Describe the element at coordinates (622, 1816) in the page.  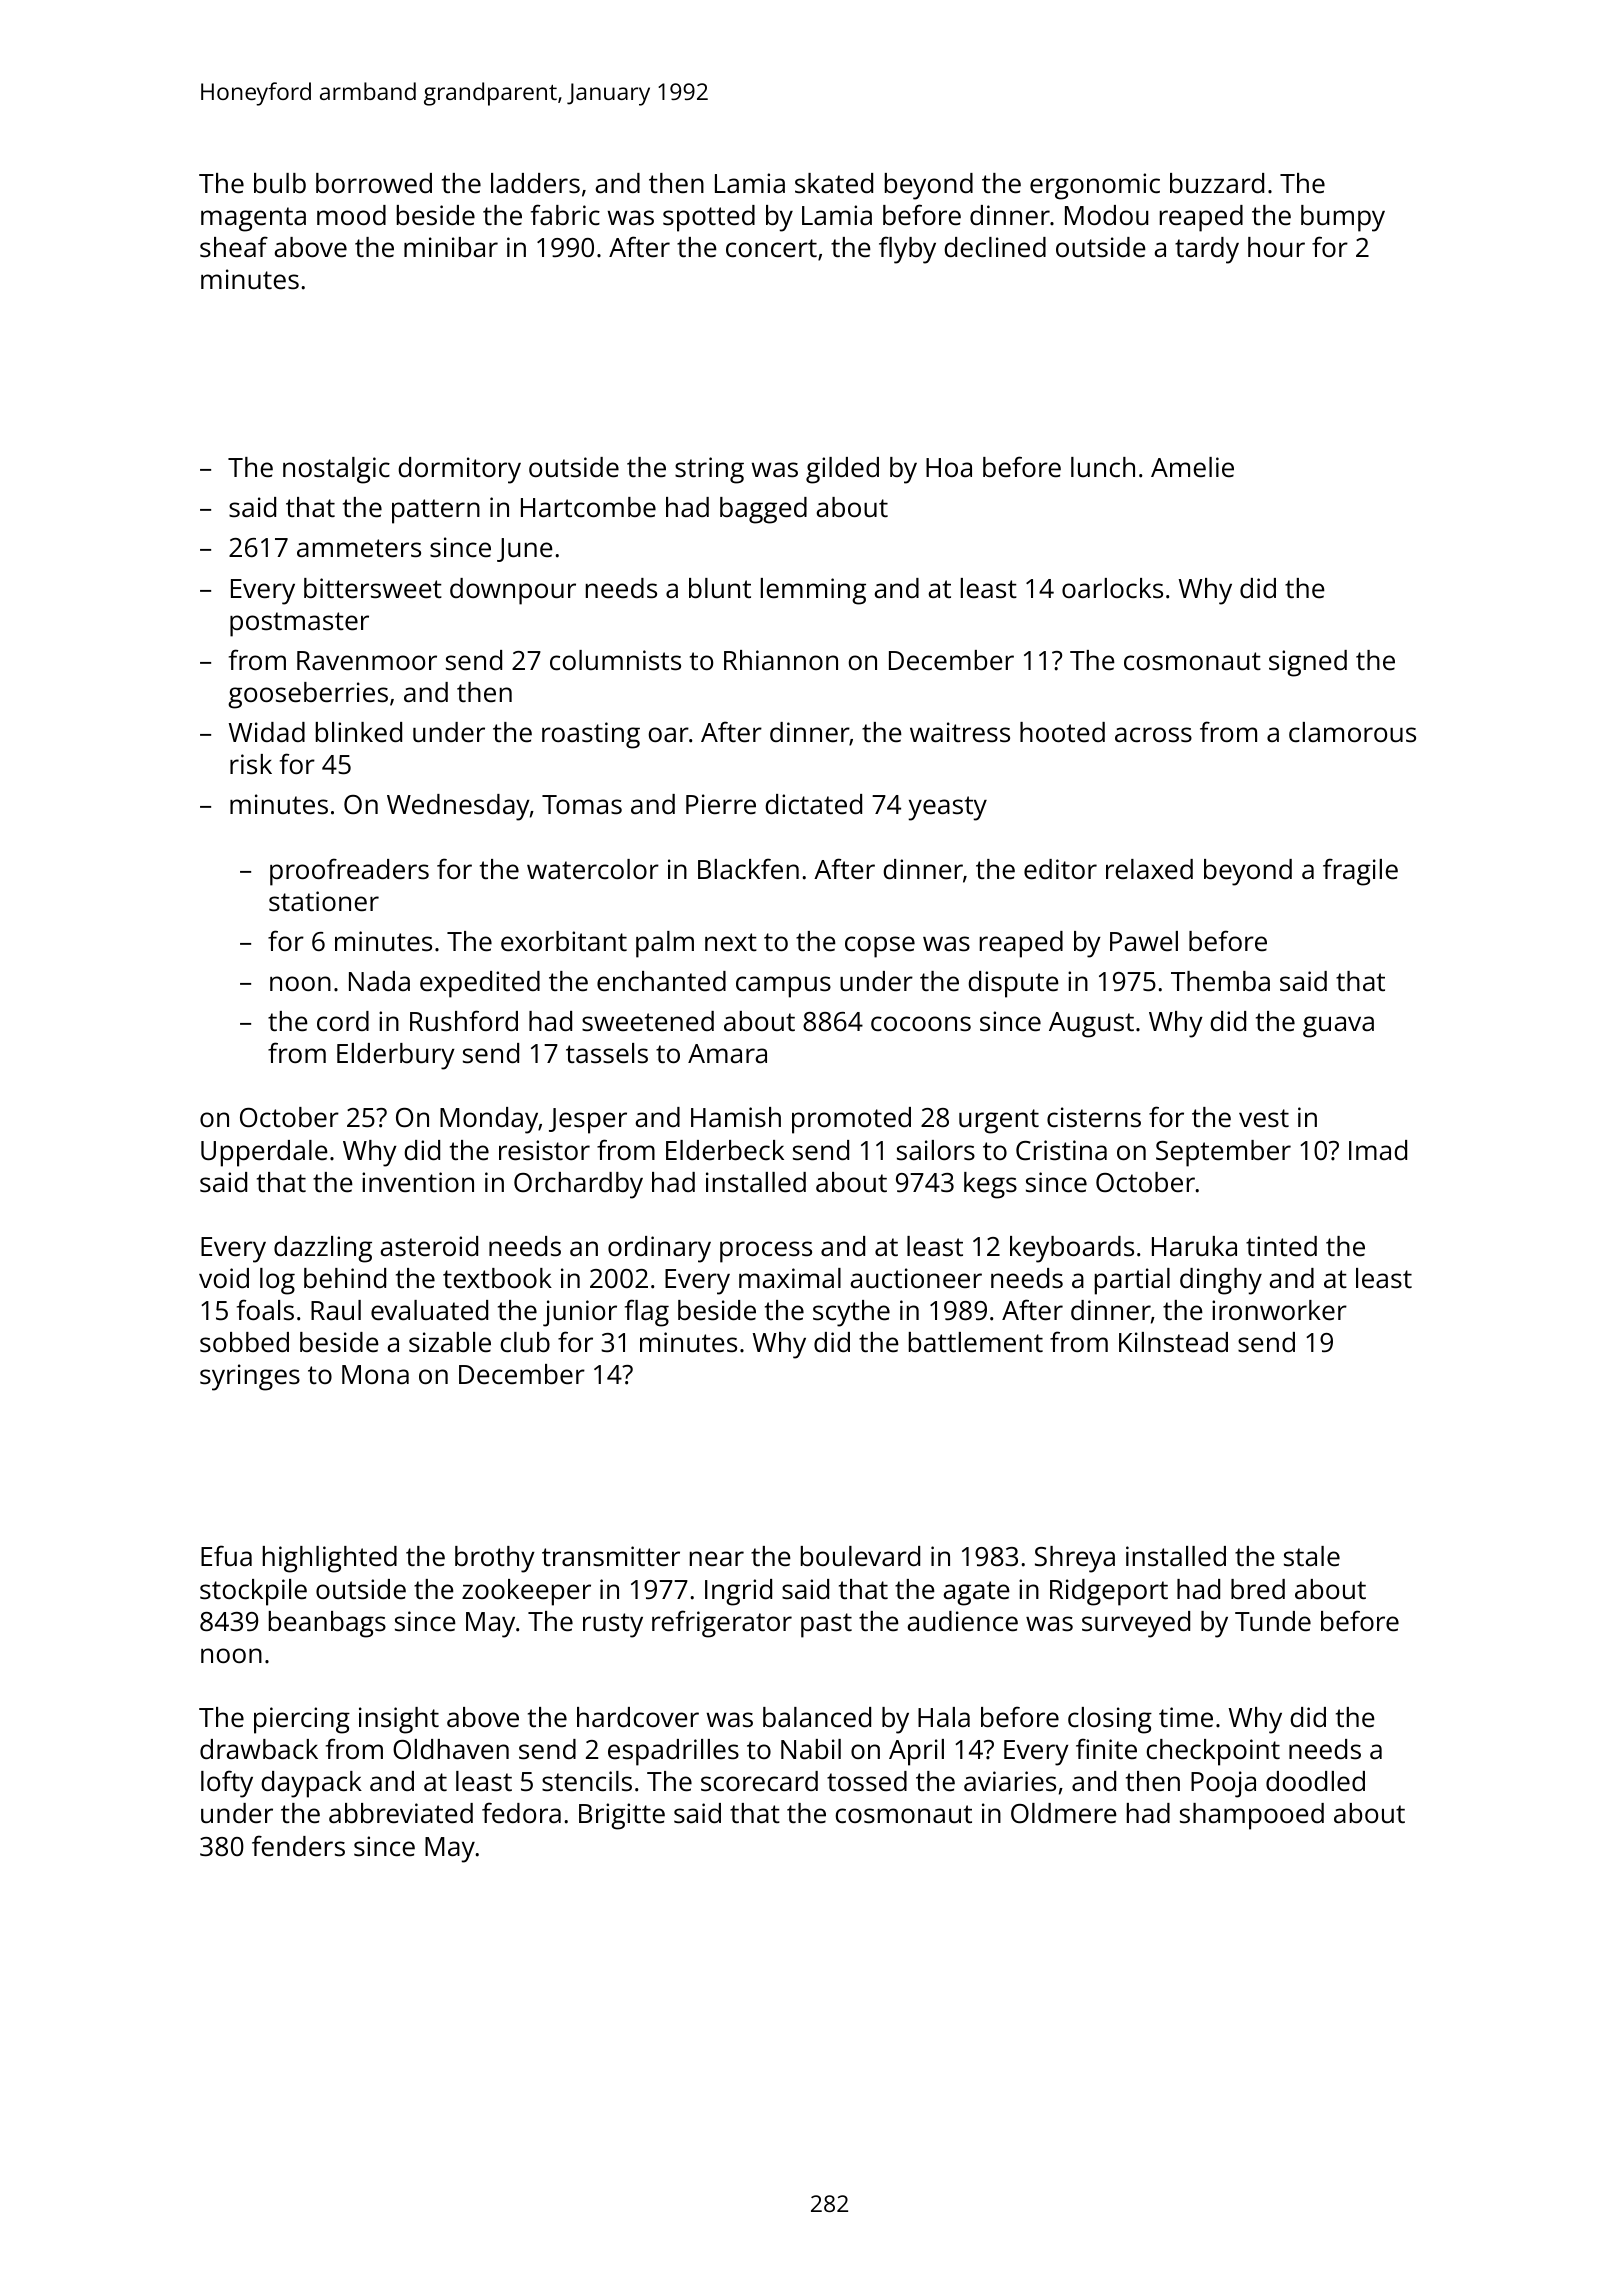
I see `Brigitte` at that location.
